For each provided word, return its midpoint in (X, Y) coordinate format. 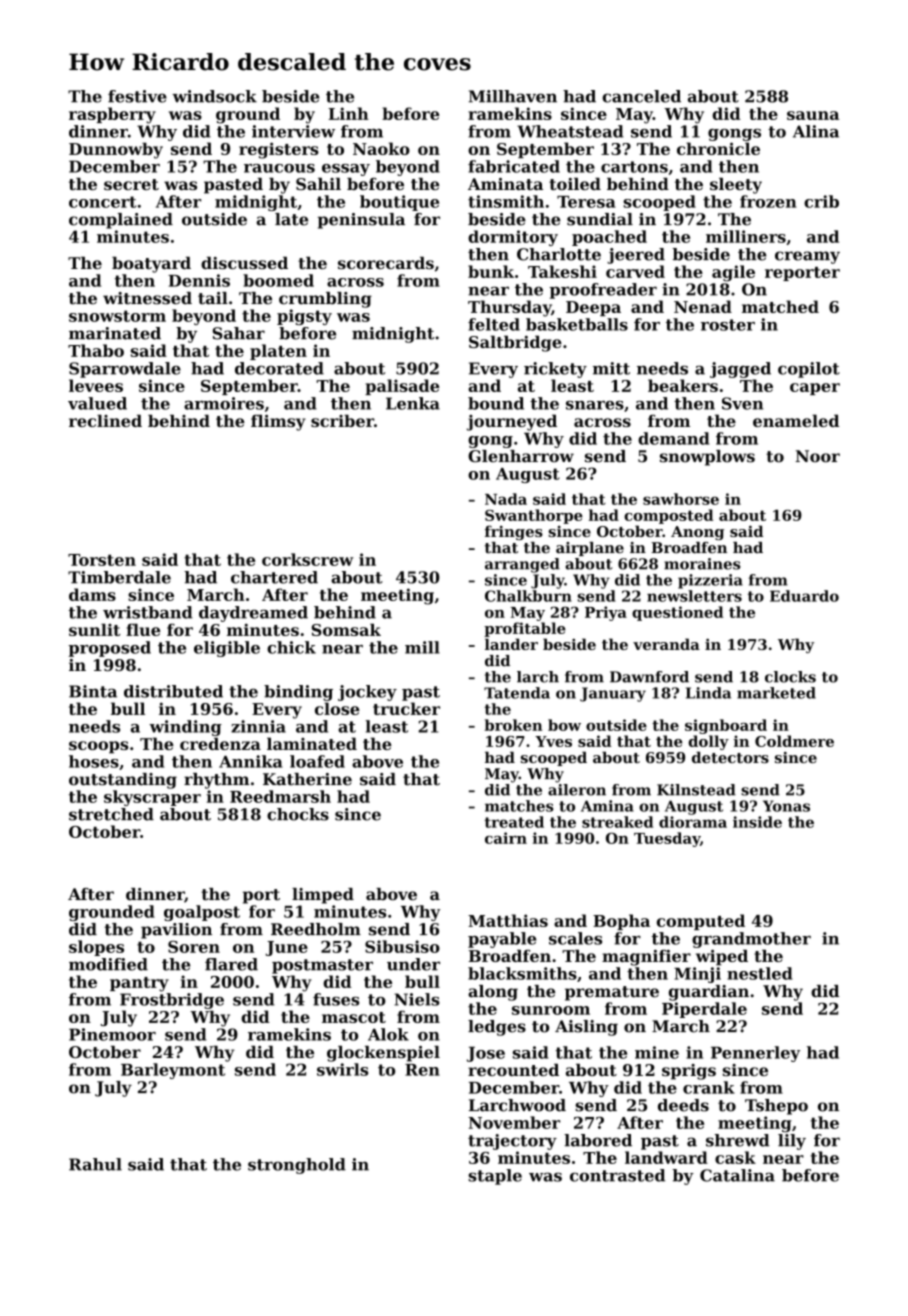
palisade (402, 387)
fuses (336, 999)
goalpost (202, 913)
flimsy (278, 422)
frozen (768, 201)
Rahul (95, 1164)
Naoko (381, 148)
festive (137, 96)
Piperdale (704, 1010)
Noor (817, 456)
